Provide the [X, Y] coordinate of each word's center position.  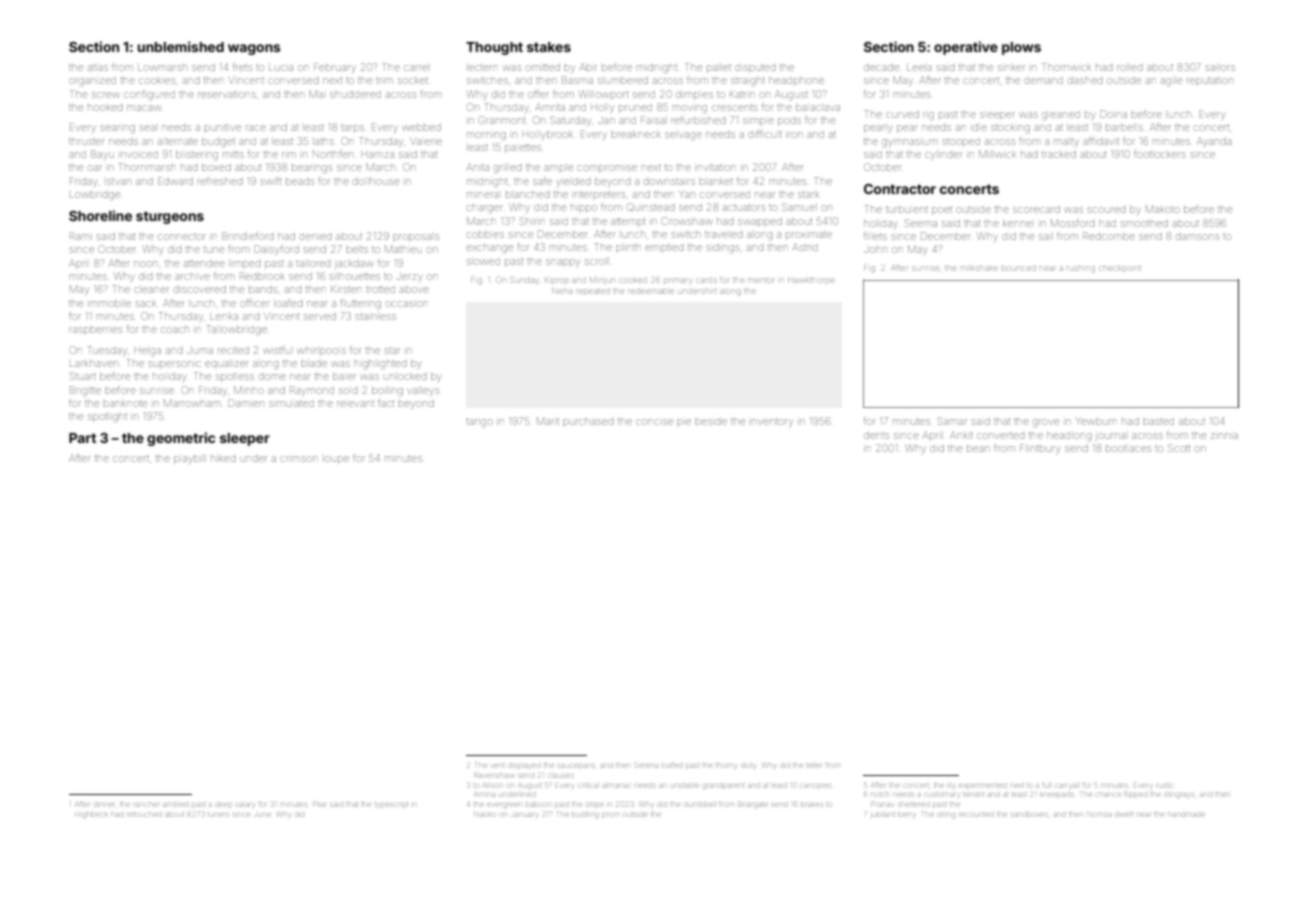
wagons [254, 49]
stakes [549, 47]
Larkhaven [94, 363]
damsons [1197, 237]
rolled [1130, 67]
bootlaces [1128, 449]
